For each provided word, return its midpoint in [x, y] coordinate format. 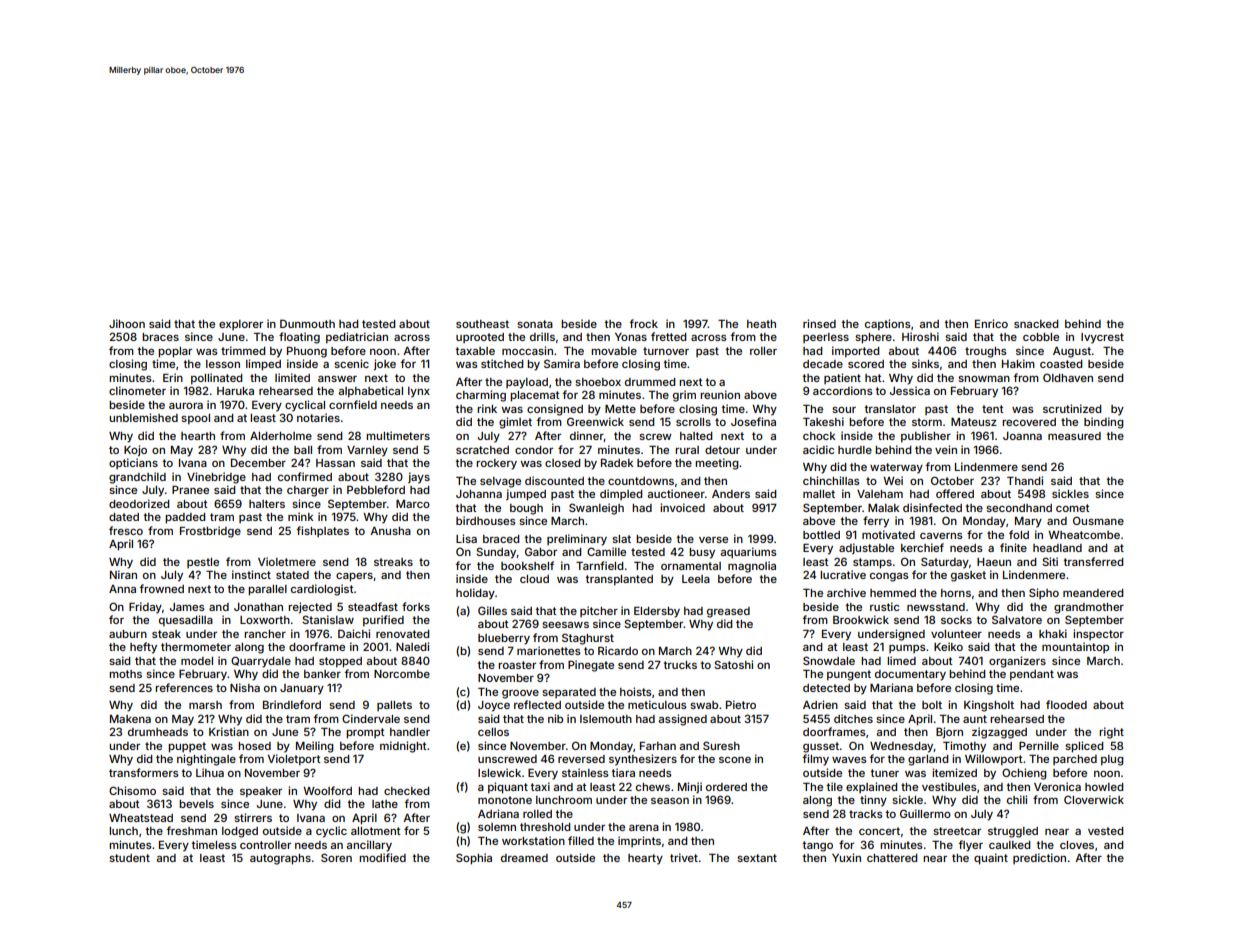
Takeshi [823, 421]
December [258, 462]
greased [728, 612]
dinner [587, 436]
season [670, 801]
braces [160, 337]
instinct [251, 574]
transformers [144, 772]
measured [1074, 436]
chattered [892, 858]
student [129, 858]
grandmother [1089, 608]
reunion [720, 394]
